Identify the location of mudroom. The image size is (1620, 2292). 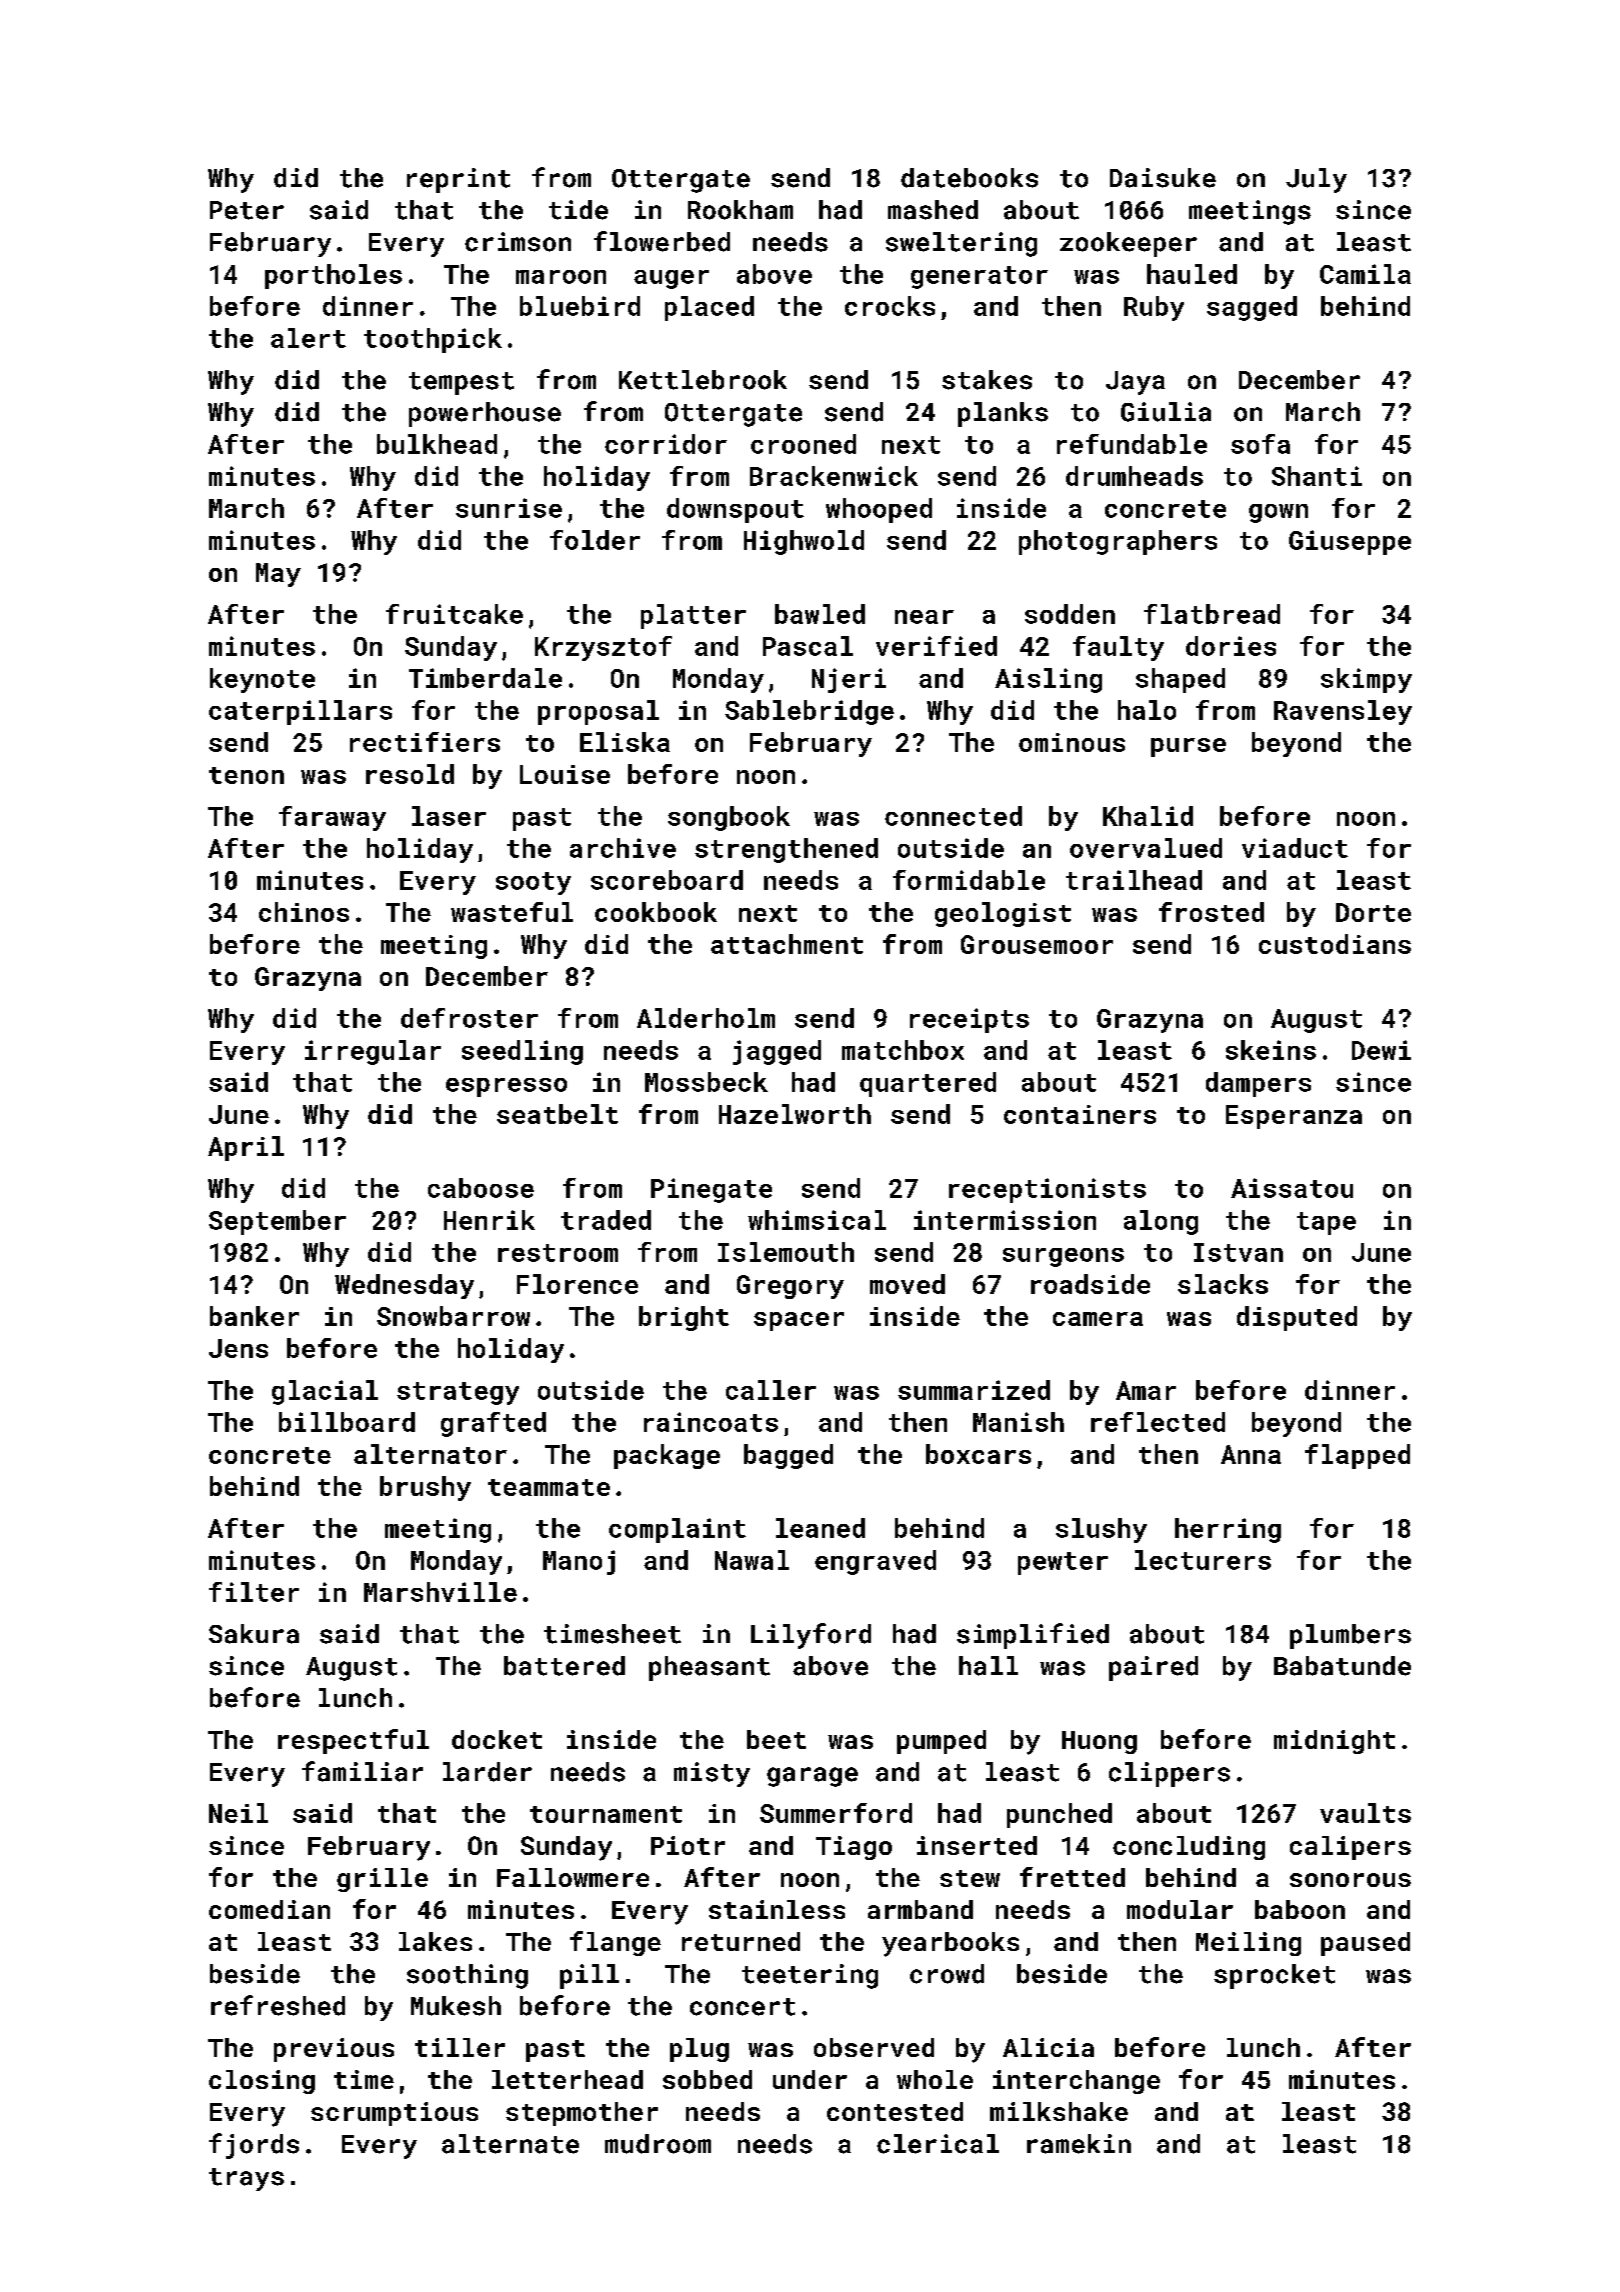
(658, 2144).
